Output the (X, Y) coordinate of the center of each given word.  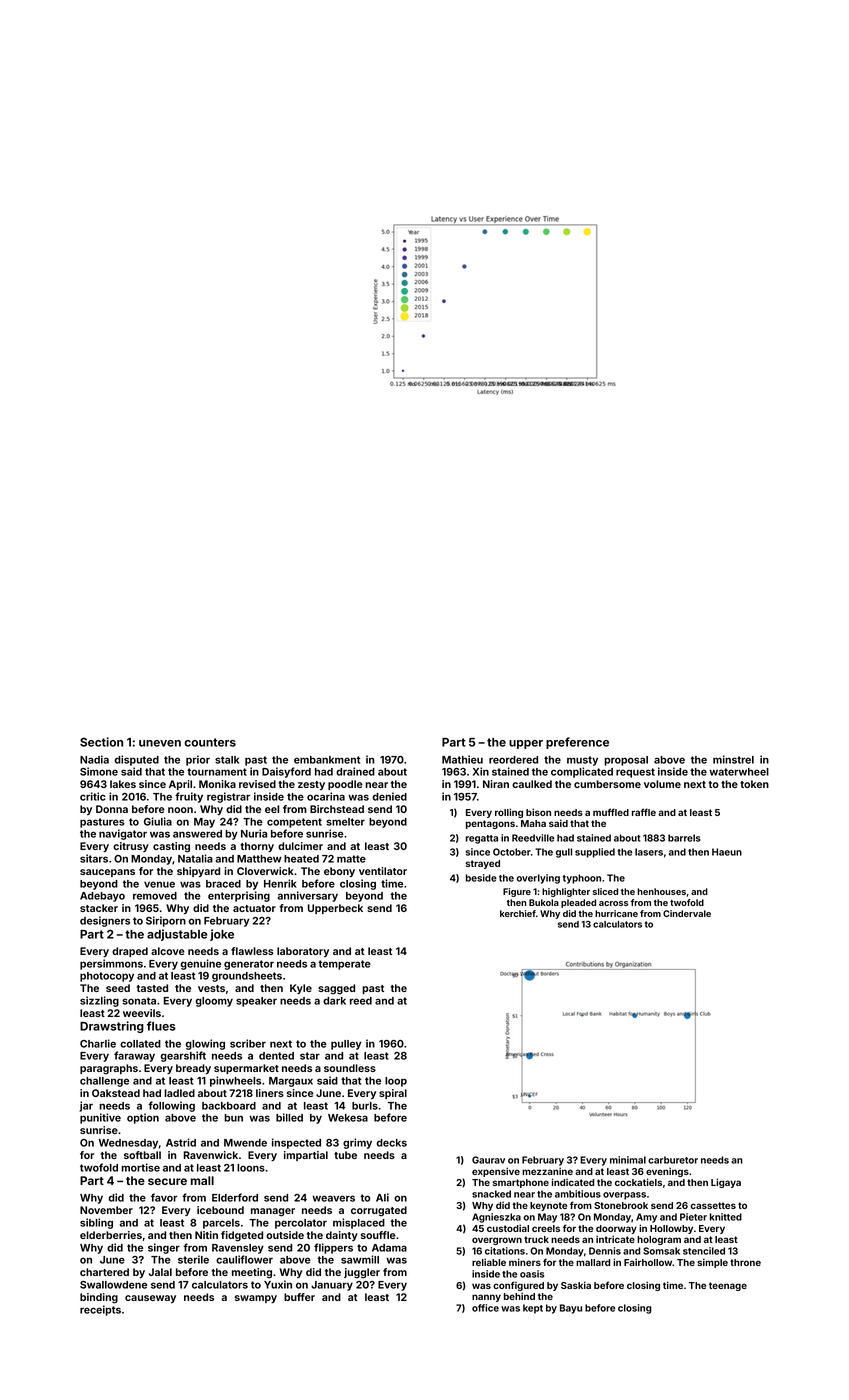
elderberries (111, 1235)
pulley (346, 1045)
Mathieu (462, 759)
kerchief (518, 913)
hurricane (616, 913)
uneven (160, 743)
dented (276, 1056)
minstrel (733, 759)
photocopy (107, 977)
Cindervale (687, 913)
